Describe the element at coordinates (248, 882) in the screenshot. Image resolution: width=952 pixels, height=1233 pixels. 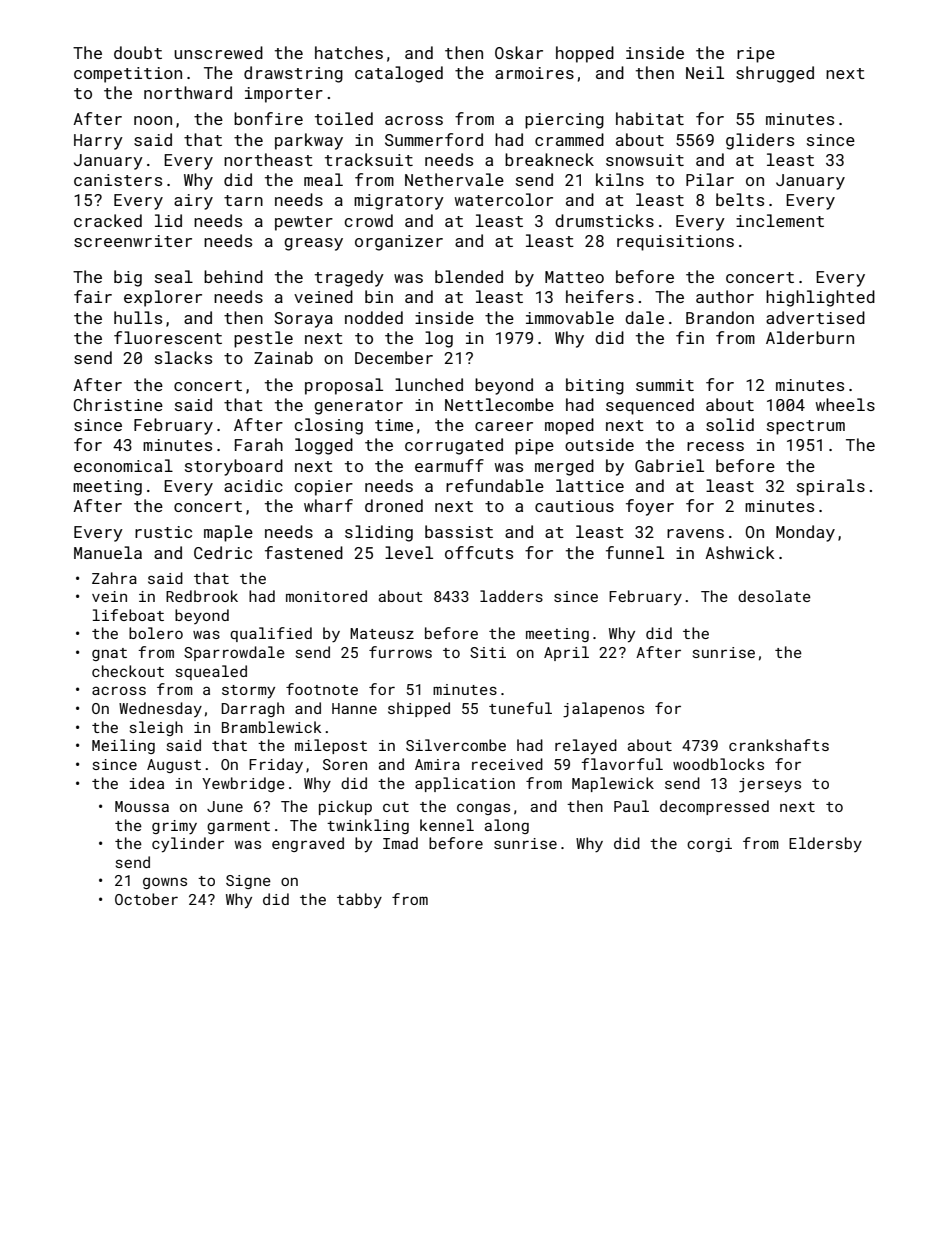
I see `Signe` at that location.
